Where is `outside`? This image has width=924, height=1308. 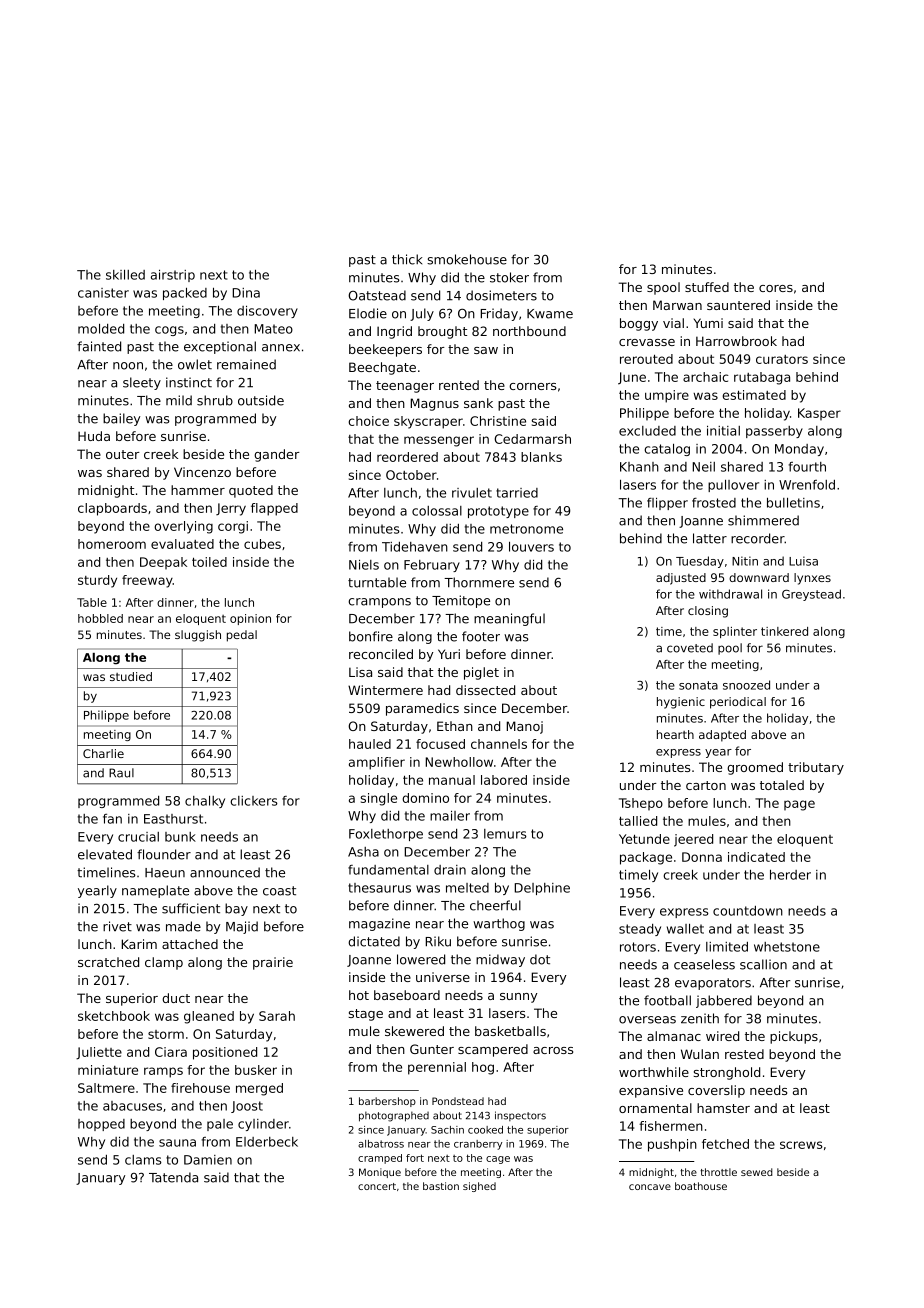
outside is located at coordinates (261, 400).
